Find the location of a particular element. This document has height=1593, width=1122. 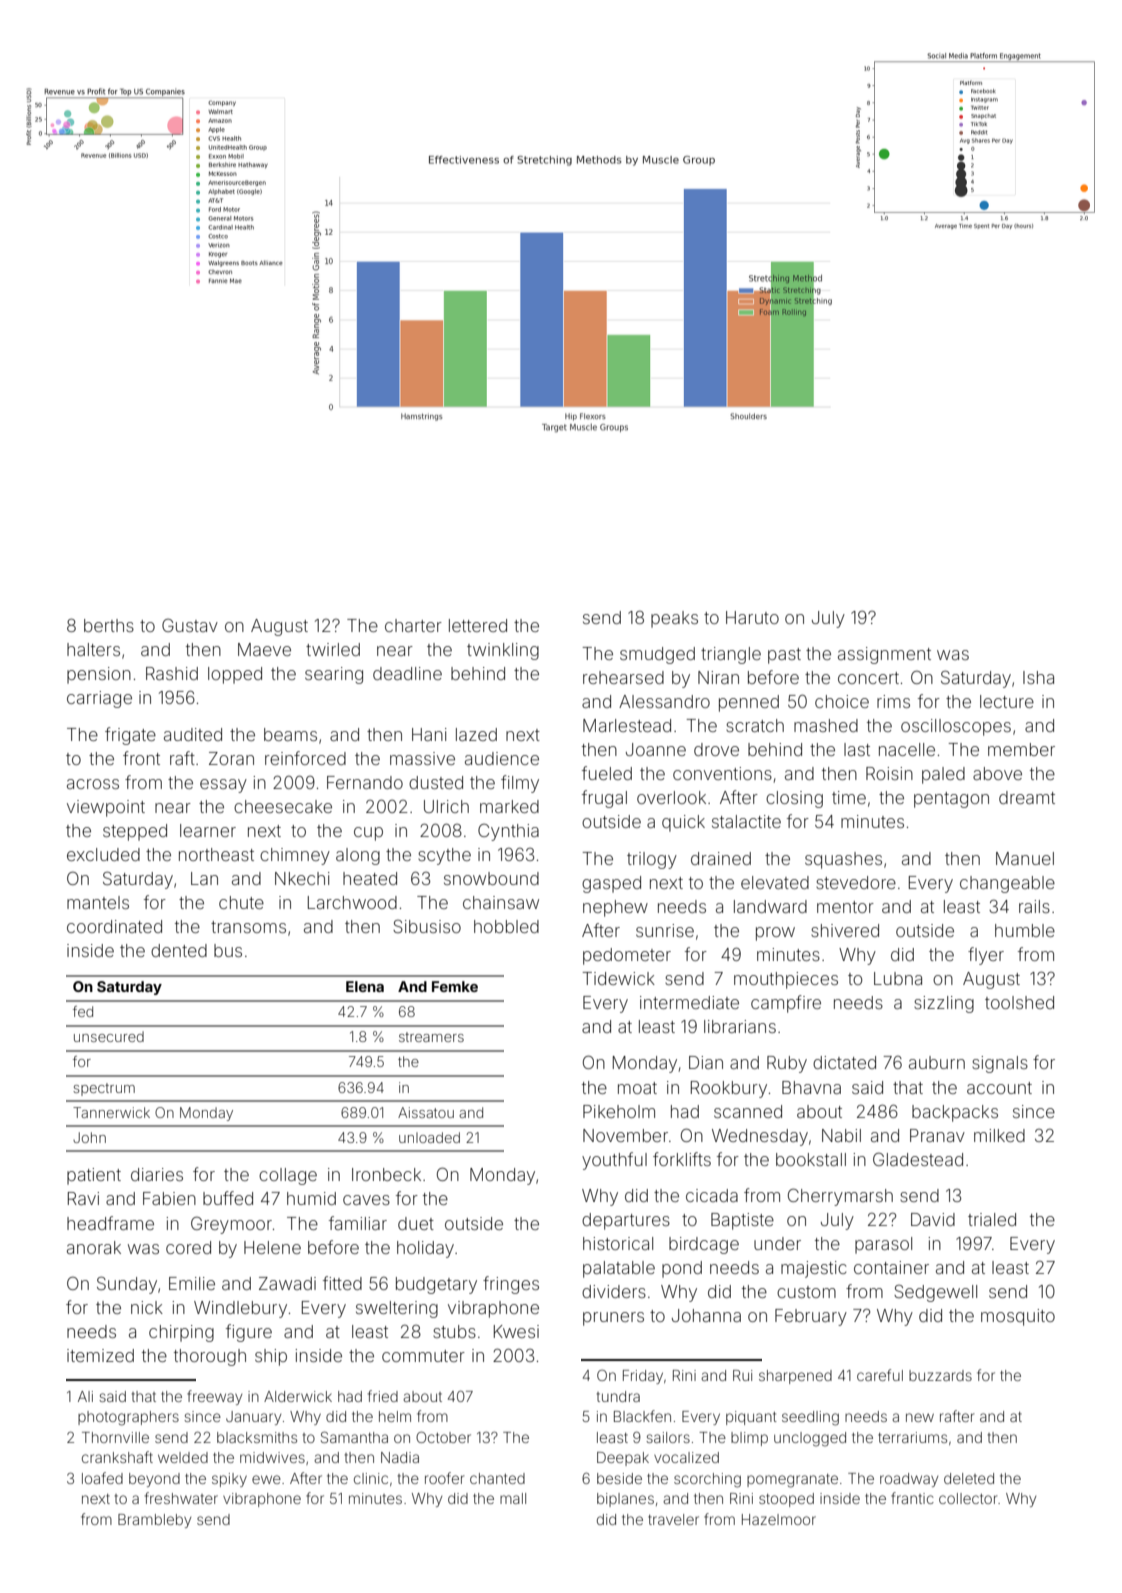

Haruto is located at coordinates (752, 617).
